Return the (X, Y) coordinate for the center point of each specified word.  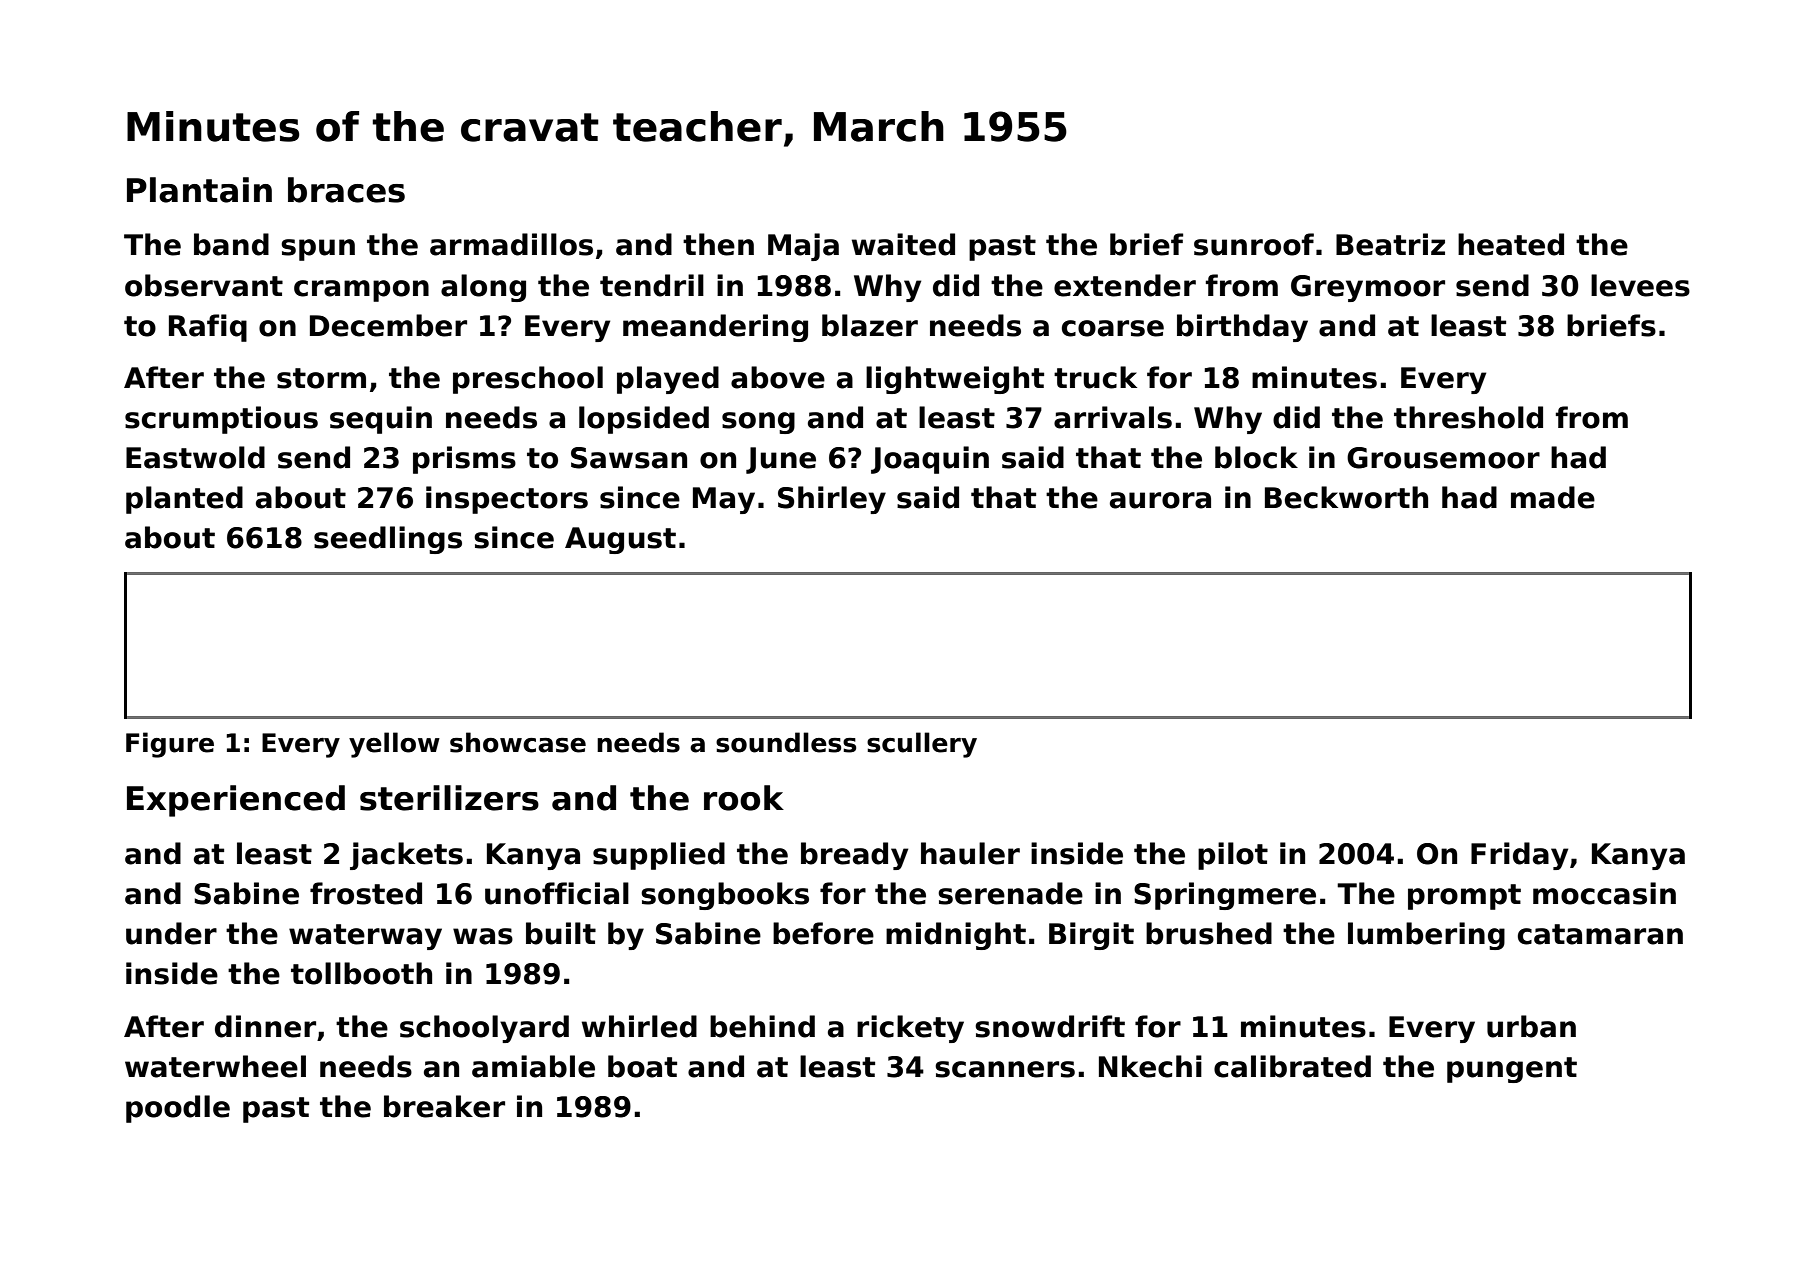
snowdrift (1050, 1026)
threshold (1468, 417)
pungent (1512, 1070)
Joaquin (930, 460)
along (483, 288)
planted (184, 500)
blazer (870, 325)
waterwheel (215, 1066)
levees (1640, 285)
